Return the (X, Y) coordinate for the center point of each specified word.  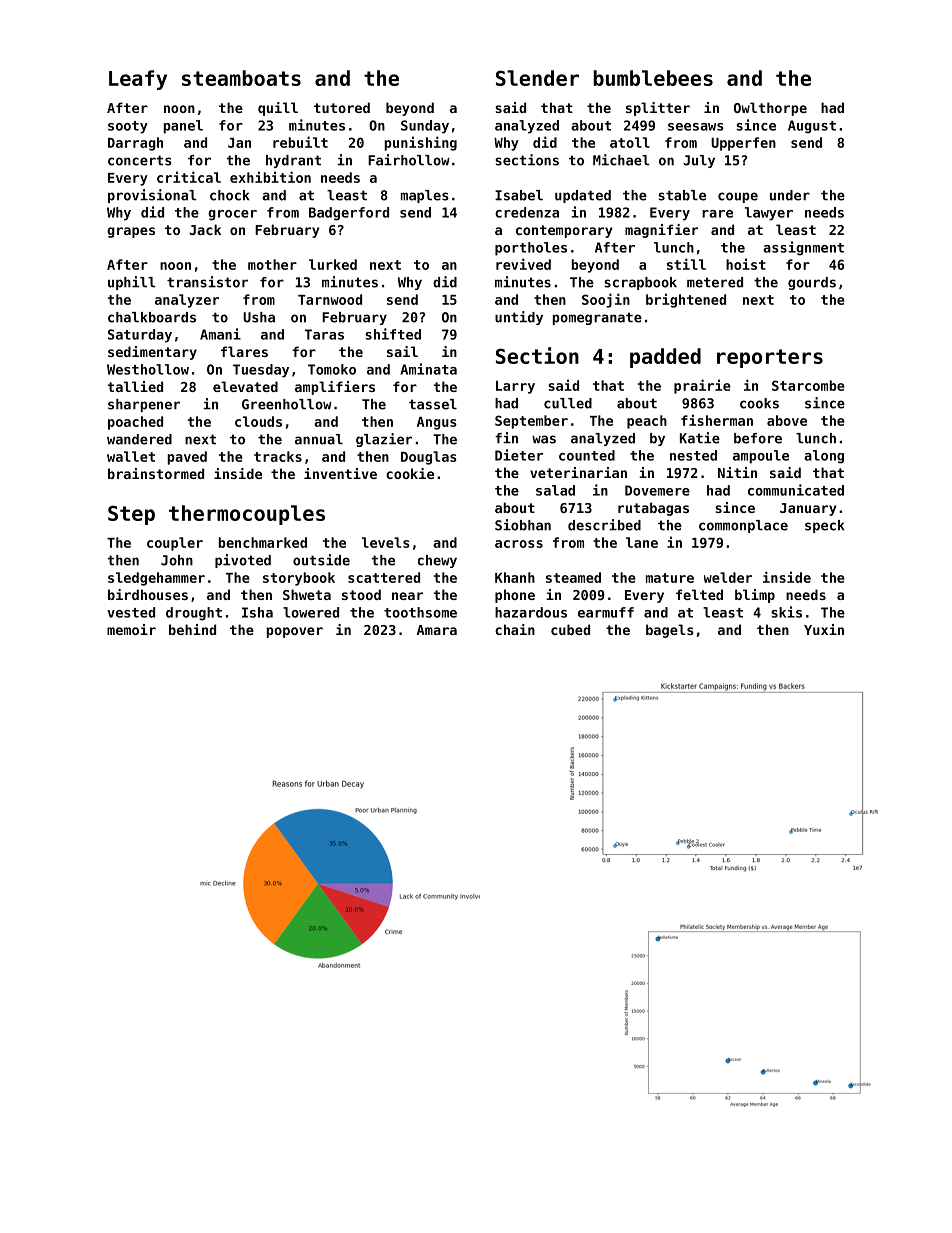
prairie (702, 386)
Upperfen (743, 144)
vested (131, 612)
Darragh (135, 144)
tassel (433, 404)
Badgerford (349, 214)
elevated (245, 386)
